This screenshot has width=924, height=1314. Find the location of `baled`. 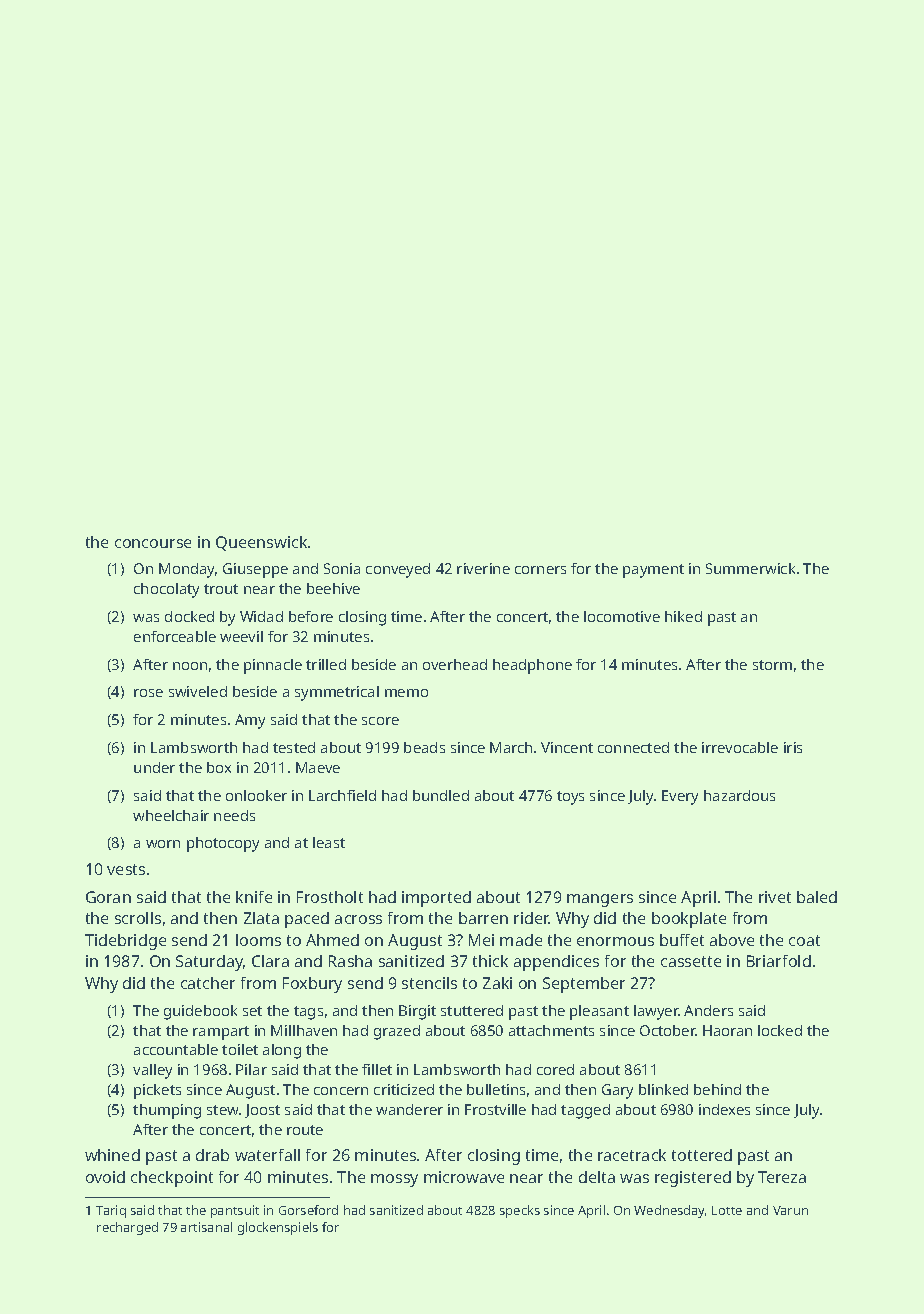

baled is located at coordinates (817, 897).
